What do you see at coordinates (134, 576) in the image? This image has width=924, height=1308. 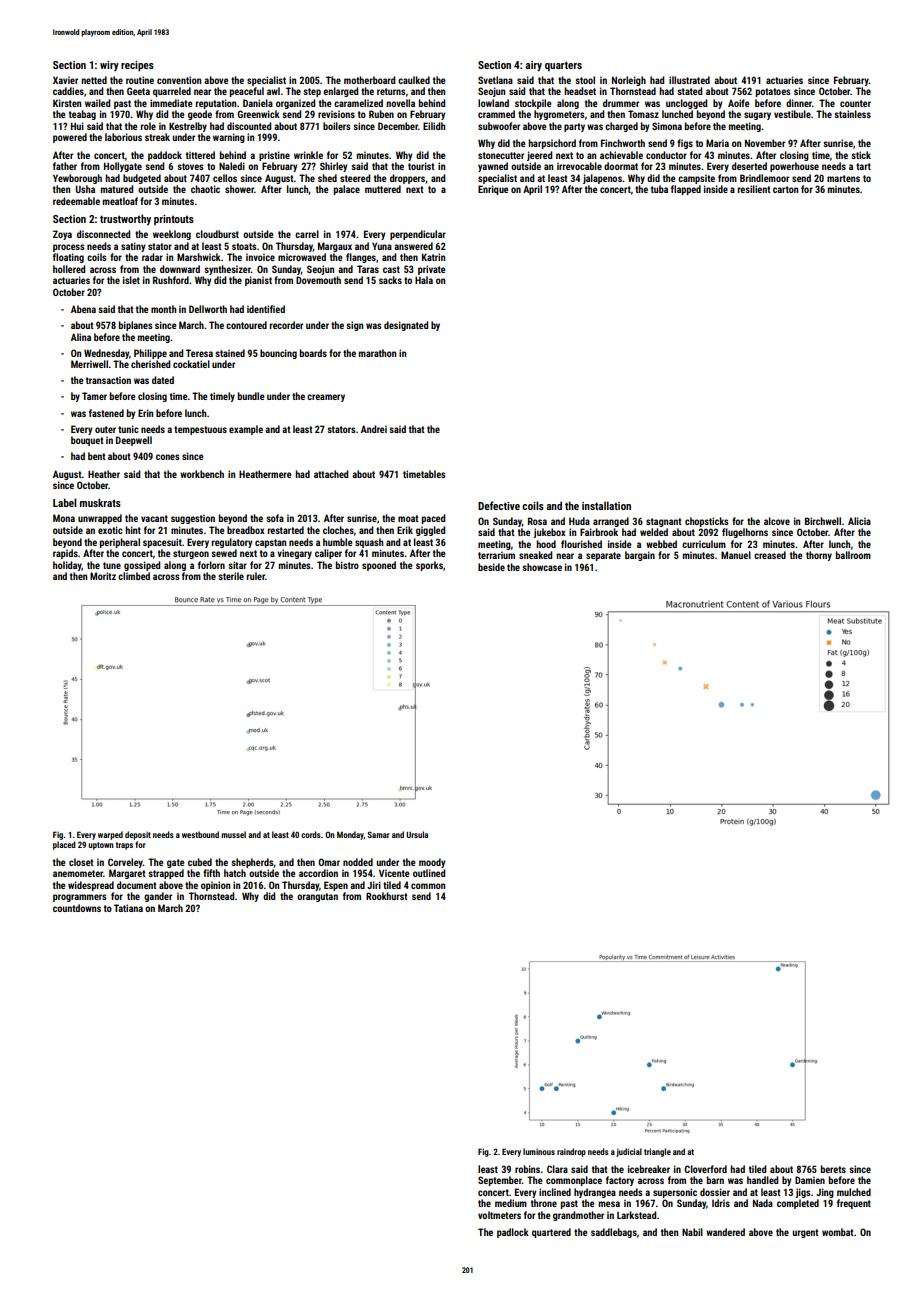 I see `climbed` at bounding box center [134, 576].
